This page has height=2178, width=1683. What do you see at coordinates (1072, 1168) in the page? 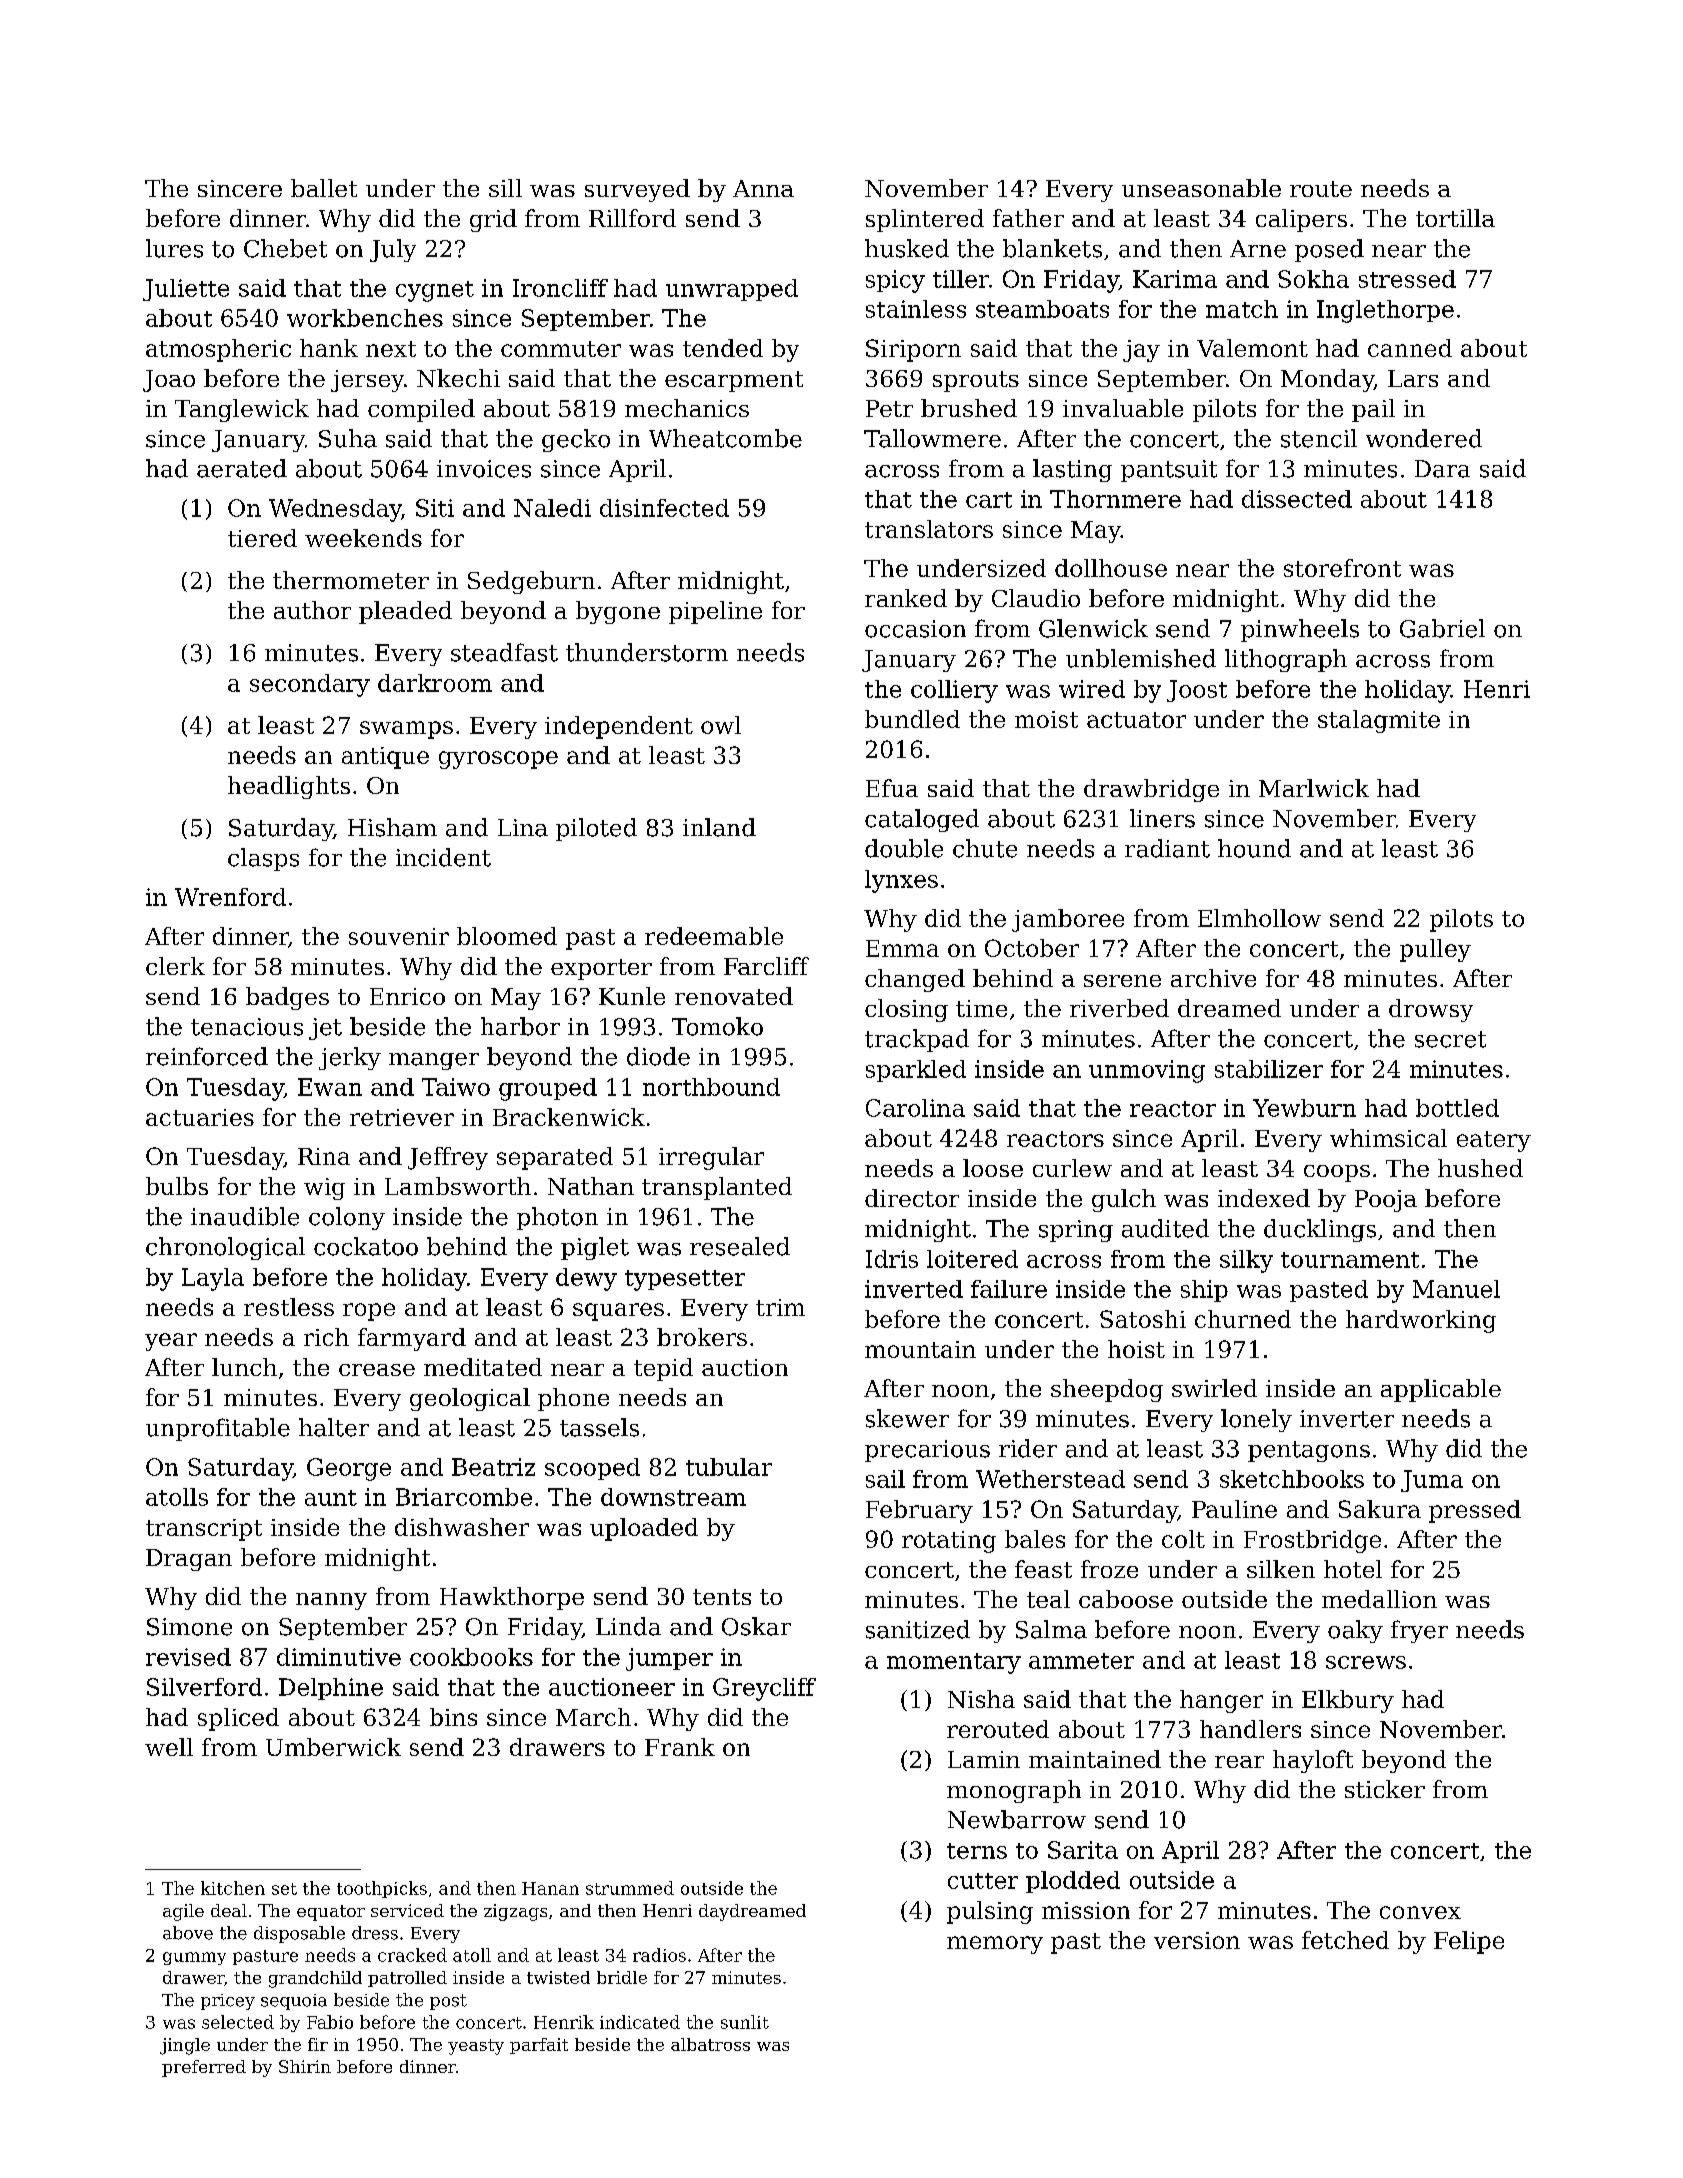
I see `curlew` at bounding box center [1072, 1168].
